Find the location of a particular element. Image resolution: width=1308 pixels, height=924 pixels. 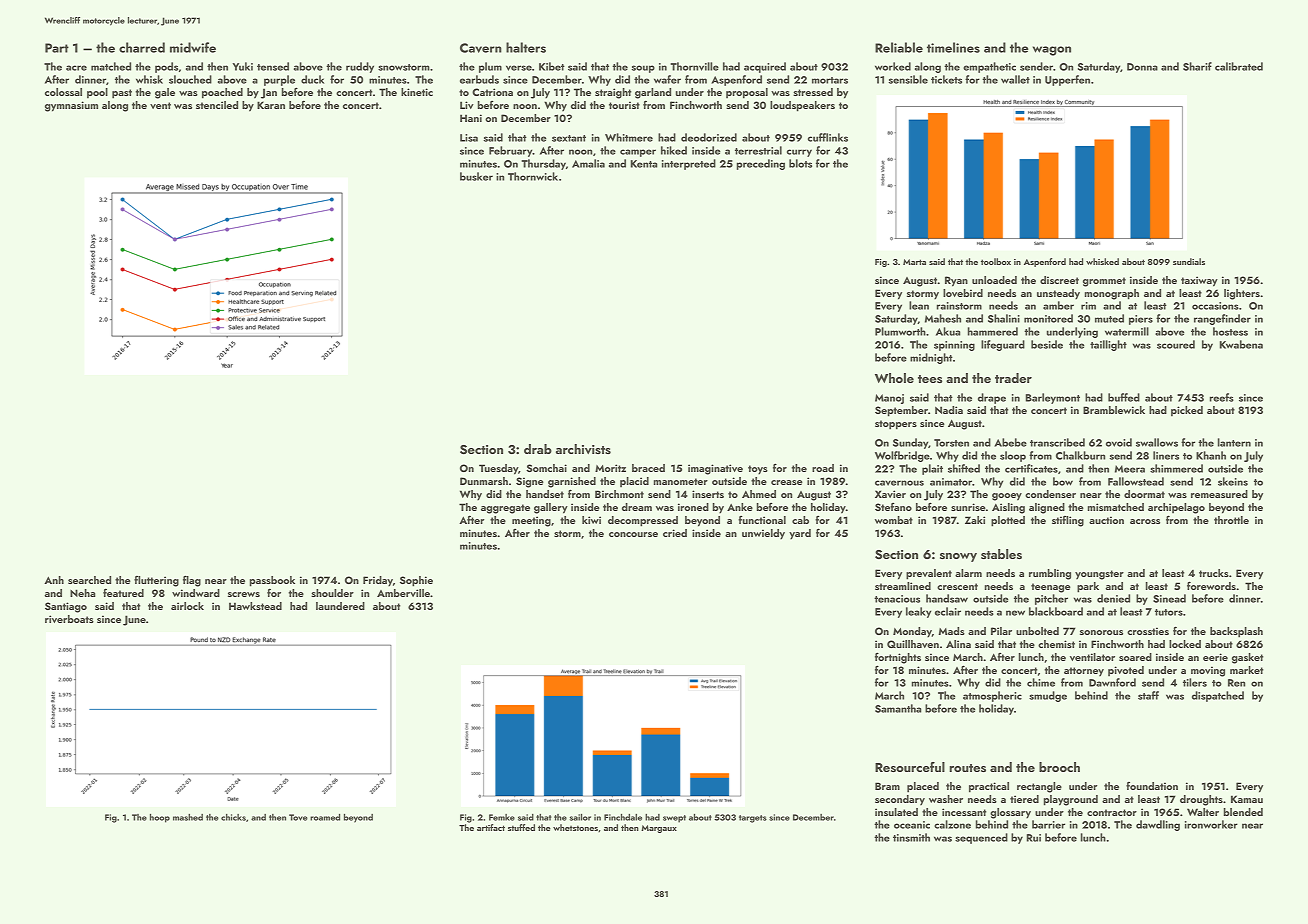

wagon is located at coordinates (1052, 51).
